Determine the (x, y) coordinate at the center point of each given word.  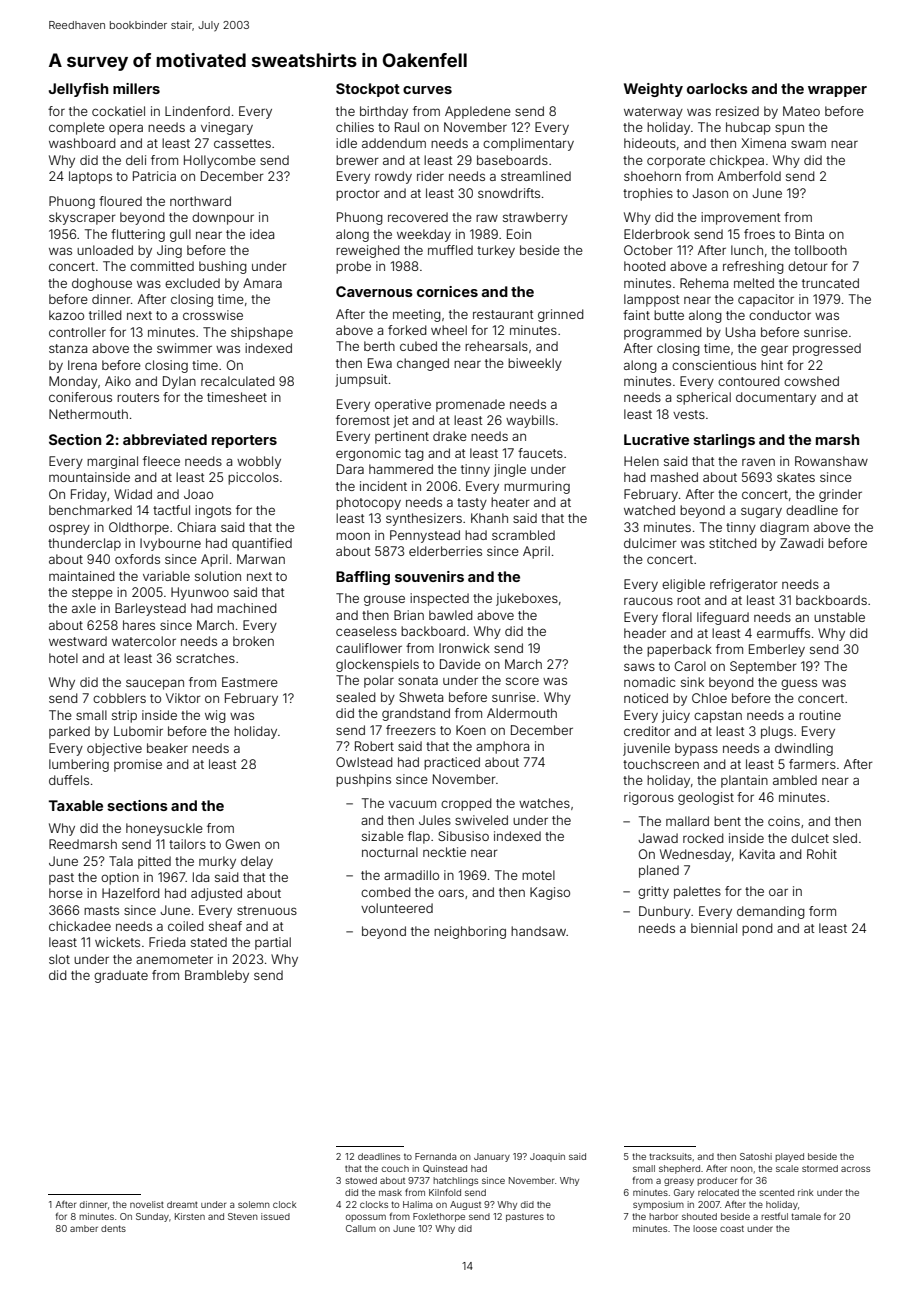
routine (820, 715)
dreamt (182, 1204)
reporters (244, 441)
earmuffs (783, 633)
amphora (502, 747)
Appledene (478, 112)
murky (217, 862)
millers (136, 88)
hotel (63, 658)
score (522, 681)
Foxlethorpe (439, 1217)
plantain (744, 781)
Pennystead (425, 536)
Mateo (801, 111)
